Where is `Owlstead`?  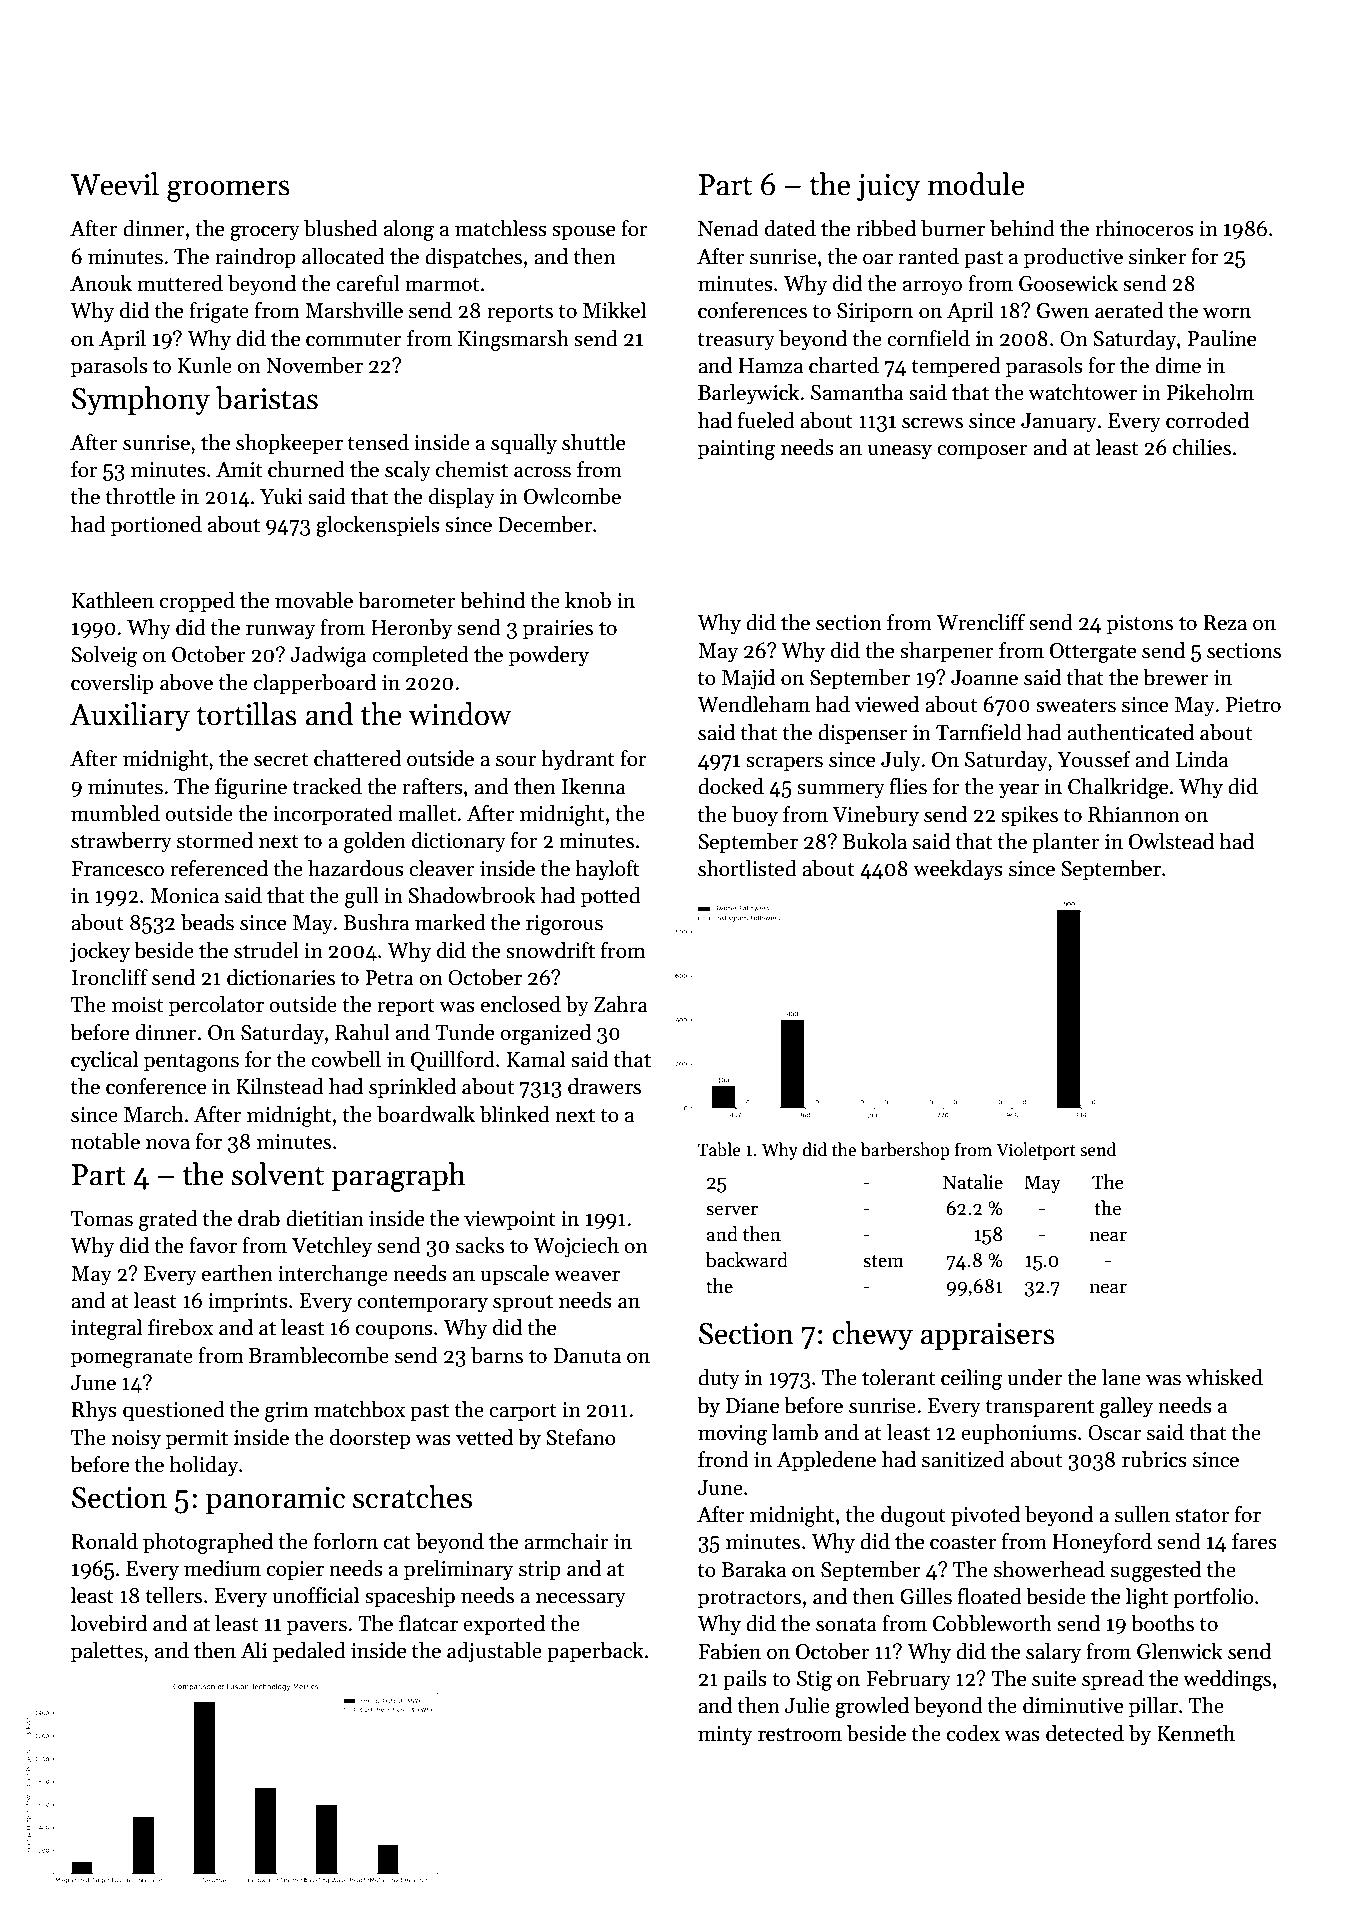
Owlstead is located at coordinates (1171, 841).
